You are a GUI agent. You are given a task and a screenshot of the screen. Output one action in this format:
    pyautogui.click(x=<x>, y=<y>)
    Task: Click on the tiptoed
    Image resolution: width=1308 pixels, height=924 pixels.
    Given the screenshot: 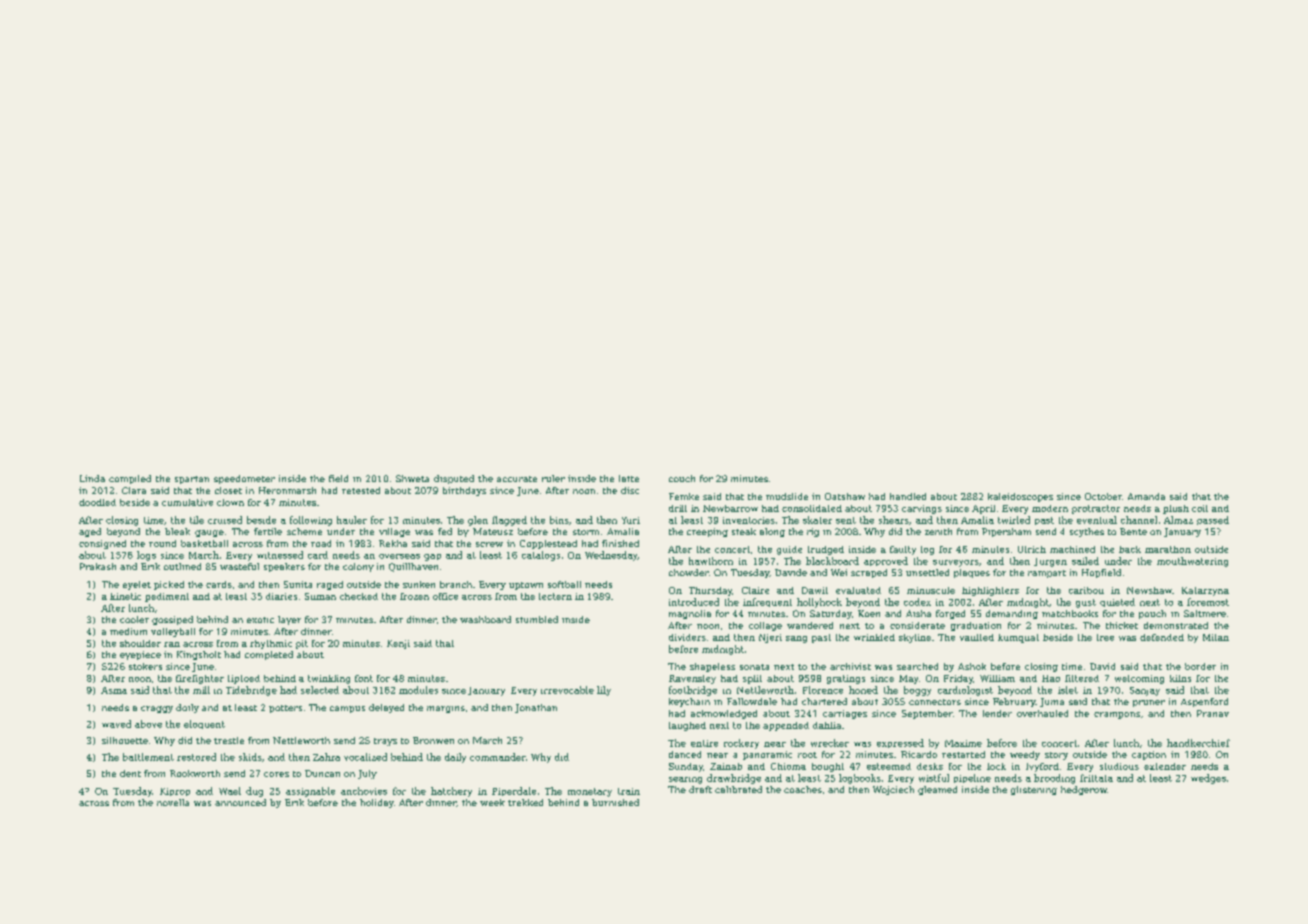 What is the action you would take?
    pyautogui.click(x=244, y=679)
